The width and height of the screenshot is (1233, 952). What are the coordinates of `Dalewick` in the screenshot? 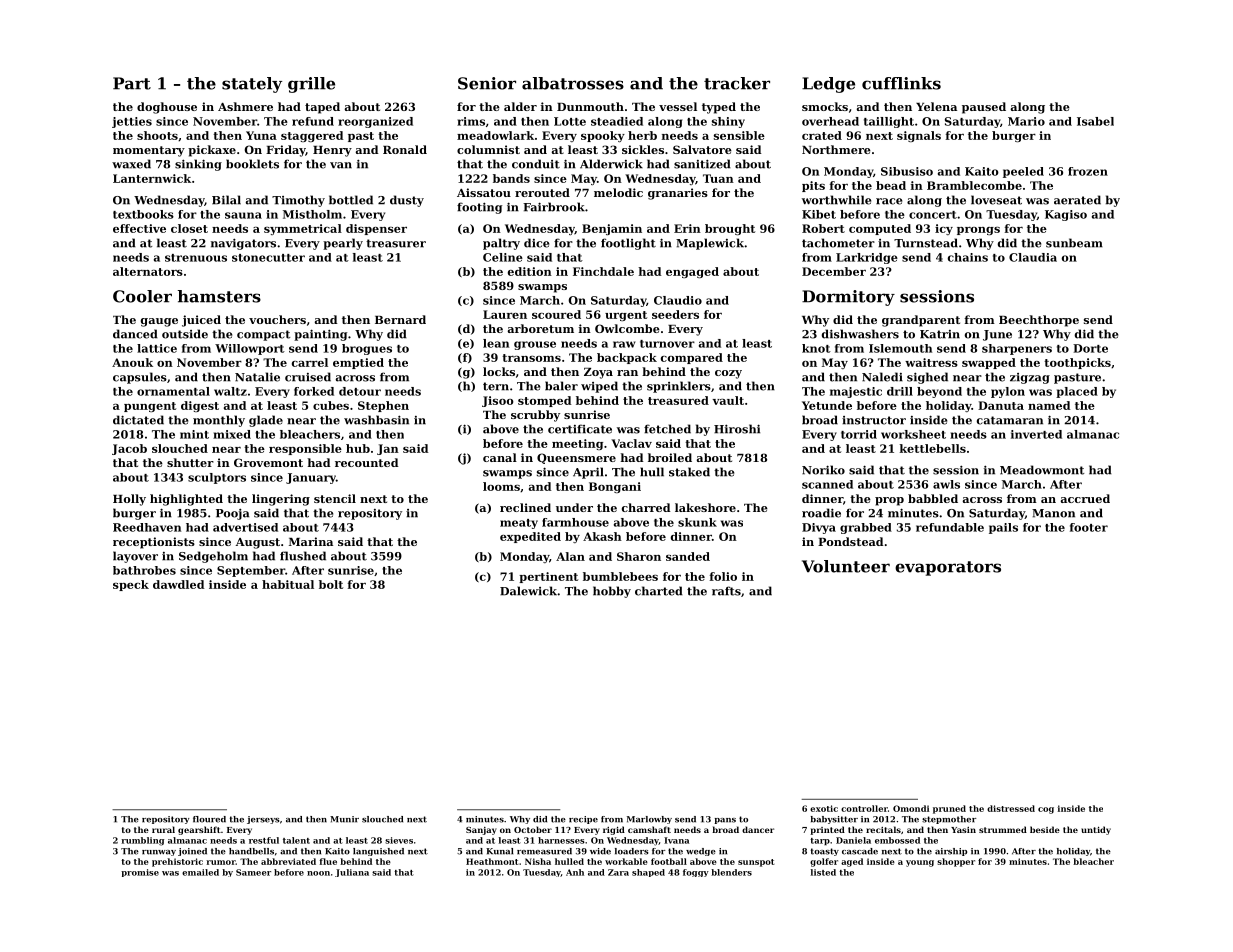 It's located at (528, 591).
